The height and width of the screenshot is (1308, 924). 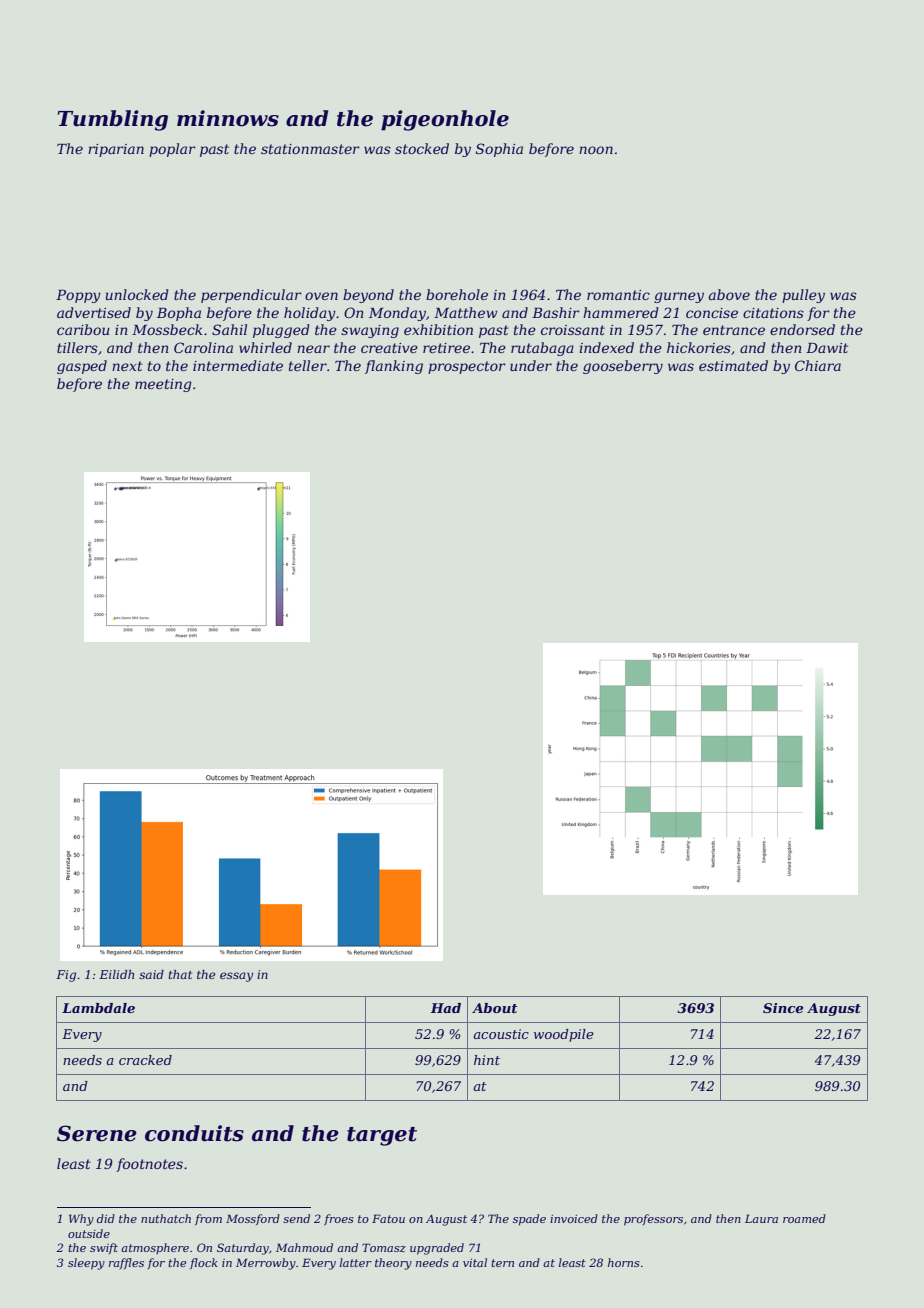 I want to click on footnotes, so click(x=149, y=1165).
